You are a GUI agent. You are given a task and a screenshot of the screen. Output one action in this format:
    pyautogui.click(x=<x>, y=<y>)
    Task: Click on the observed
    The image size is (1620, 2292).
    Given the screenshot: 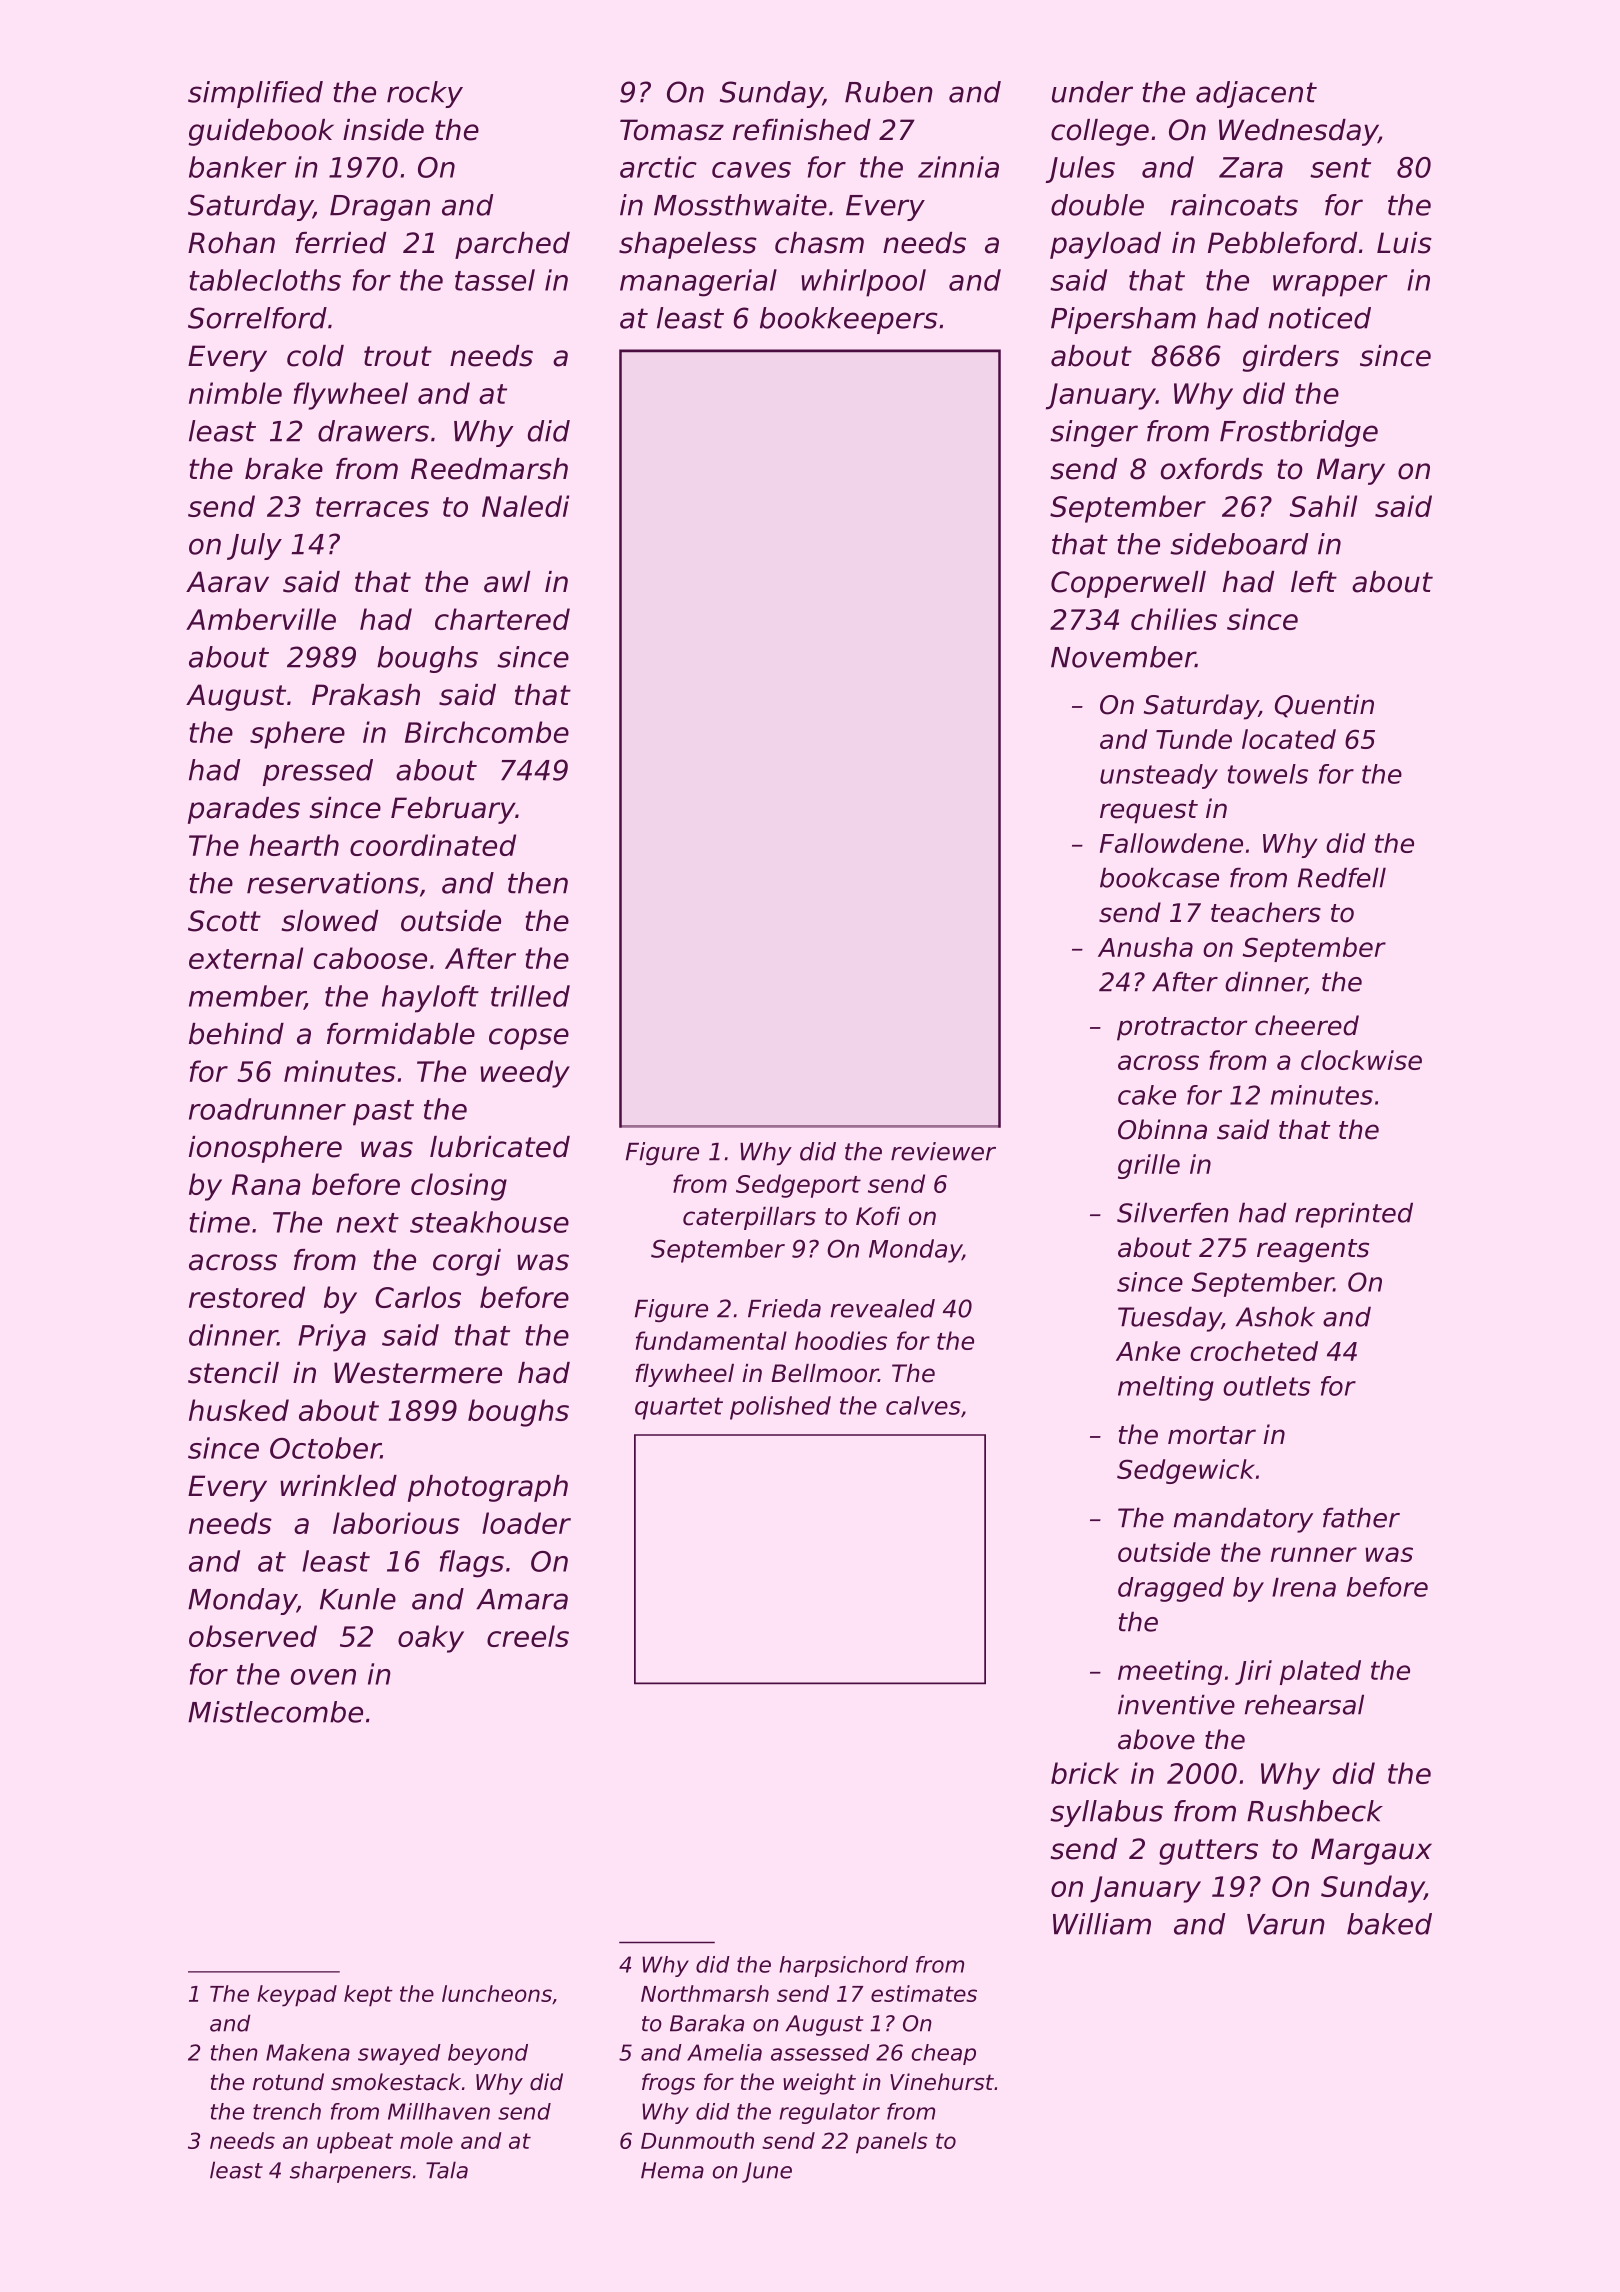 What is the action you would take?
    pyautogui.click(x=253, y=1636)
